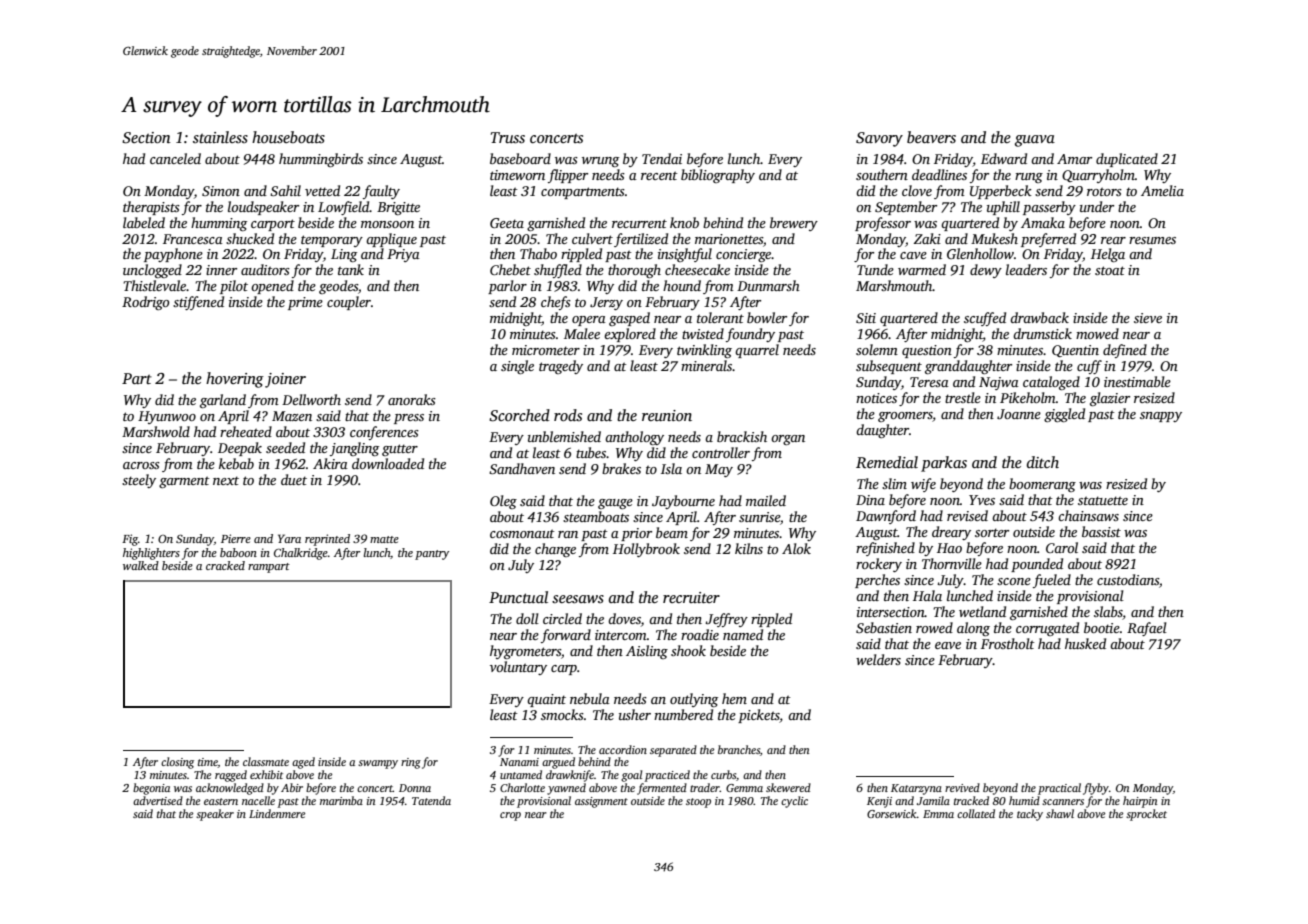 The image size is (1308, 924). What do you see at coordinates (220, 137) in the document?
I see `stainless` at bounding box center [220, 137].
